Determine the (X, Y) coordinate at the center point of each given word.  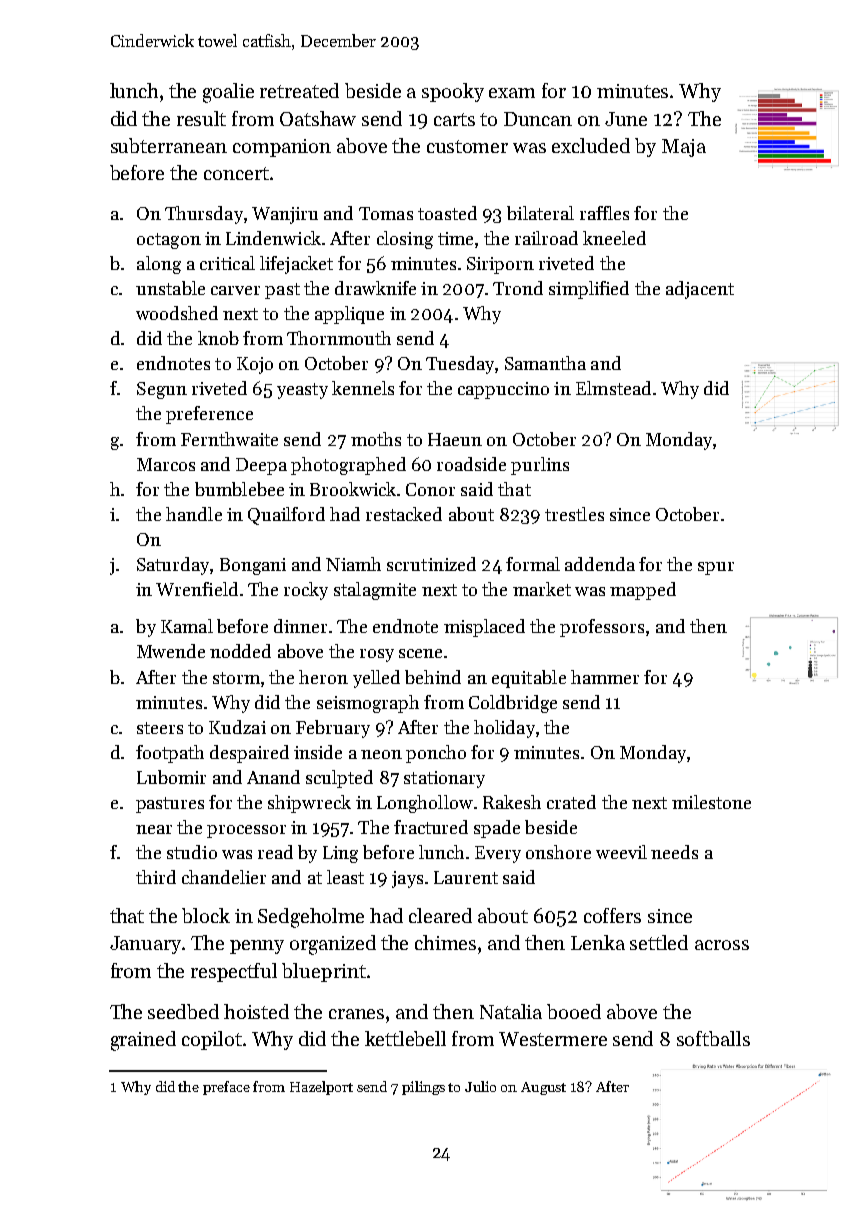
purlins (540, 466)
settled (659, 942)
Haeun (455, 439)
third (156, 877)
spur (716, 568)
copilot (212, 1040)
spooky (453, 92)
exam (512, 93)
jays (407, 879)
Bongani (253, 566)
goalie (228, 93)
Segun (162, 390)
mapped (643, 591)
